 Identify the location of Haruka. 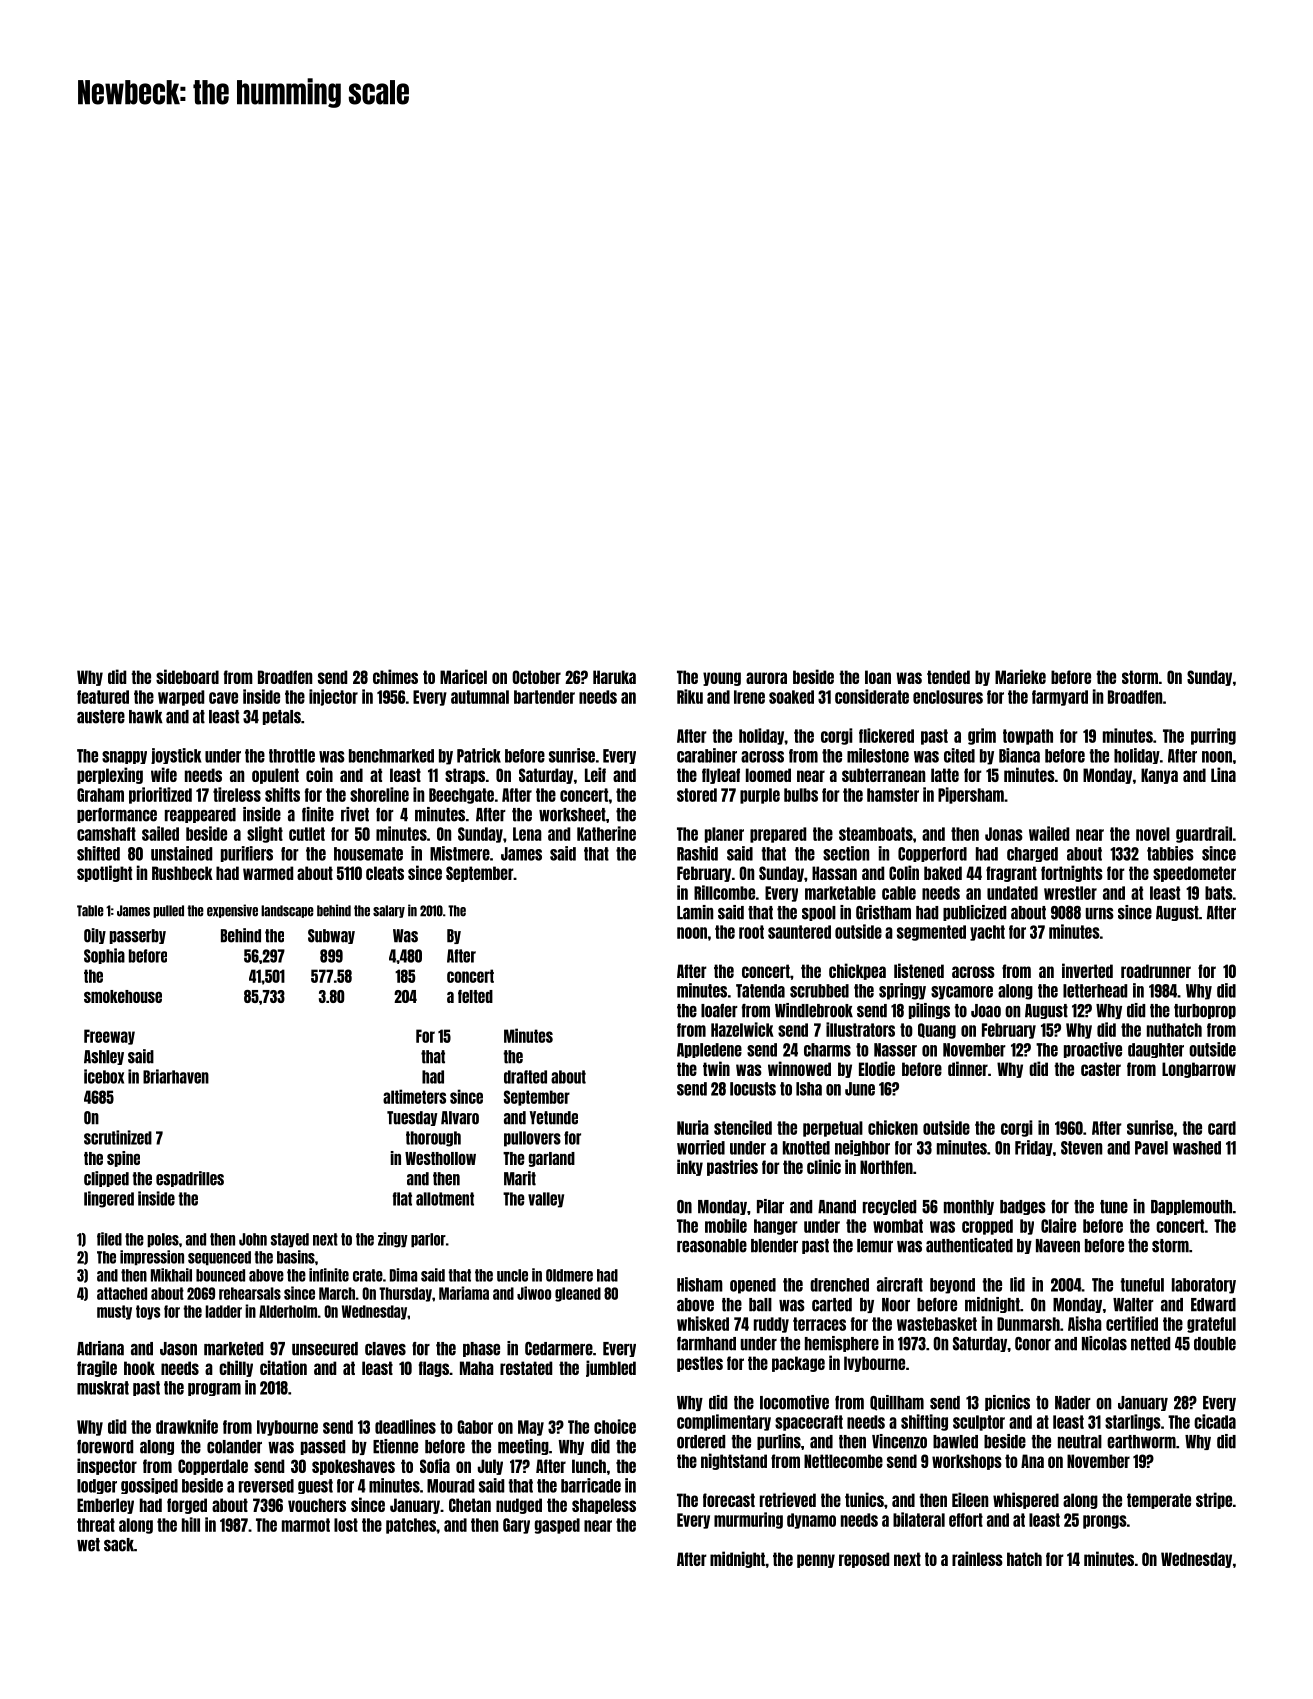
(614, 677).
